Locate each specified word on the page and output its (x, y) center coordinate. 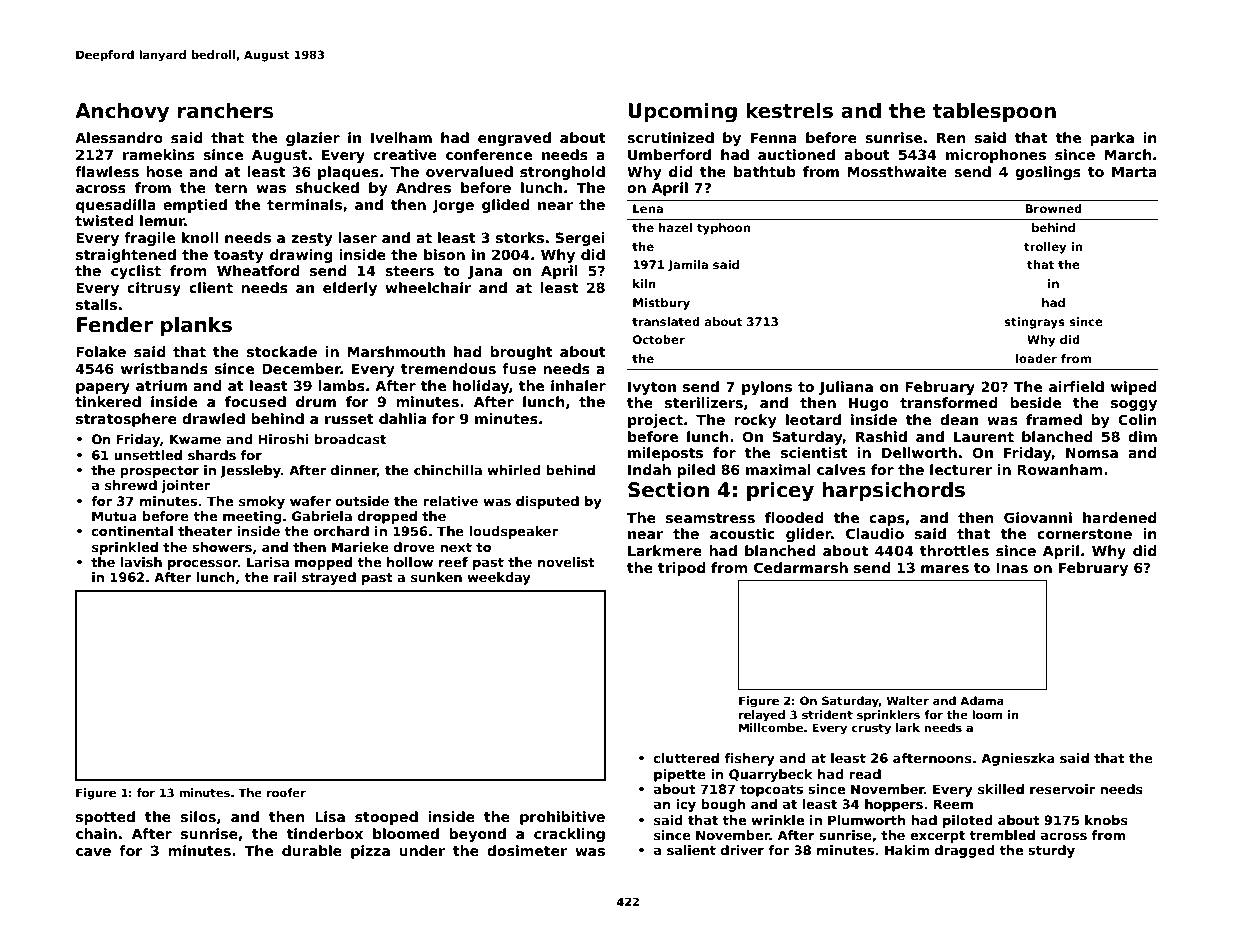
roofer (286, 792)
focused (255, 401)
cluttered (686, 758)
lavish (141, 562)
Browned (1053, 208)
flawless (107, 171)
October (659, 339)
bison (444, 254)
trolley (1045, 248)
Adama (982, 700)
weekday (499, 578)
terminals (304, 204)
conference (489, 154)
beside (1035, 402)
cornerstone (1084, 534)
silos (198, 816)
